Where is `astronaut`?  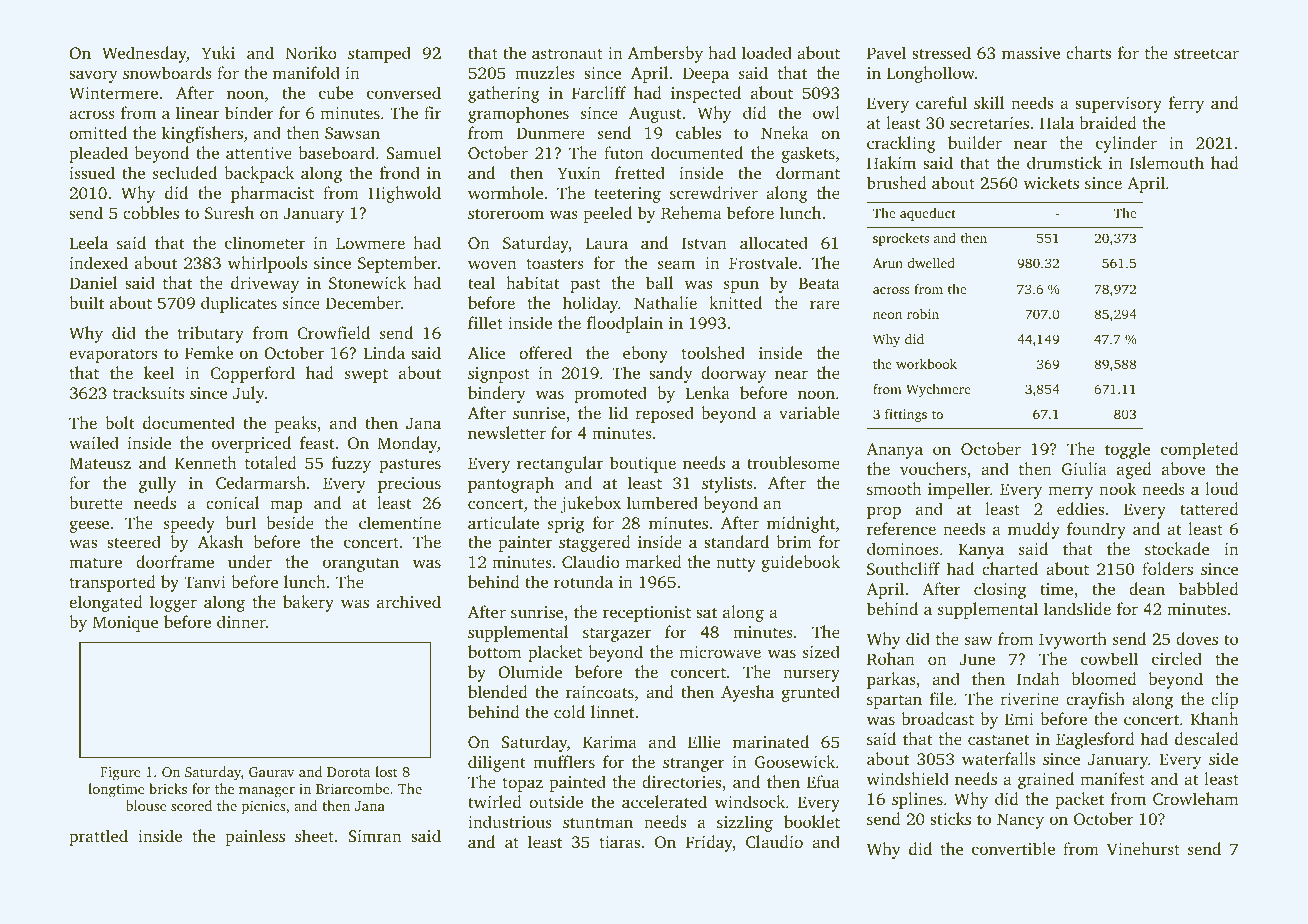 astronaut is located at coordinates (567, 54).
